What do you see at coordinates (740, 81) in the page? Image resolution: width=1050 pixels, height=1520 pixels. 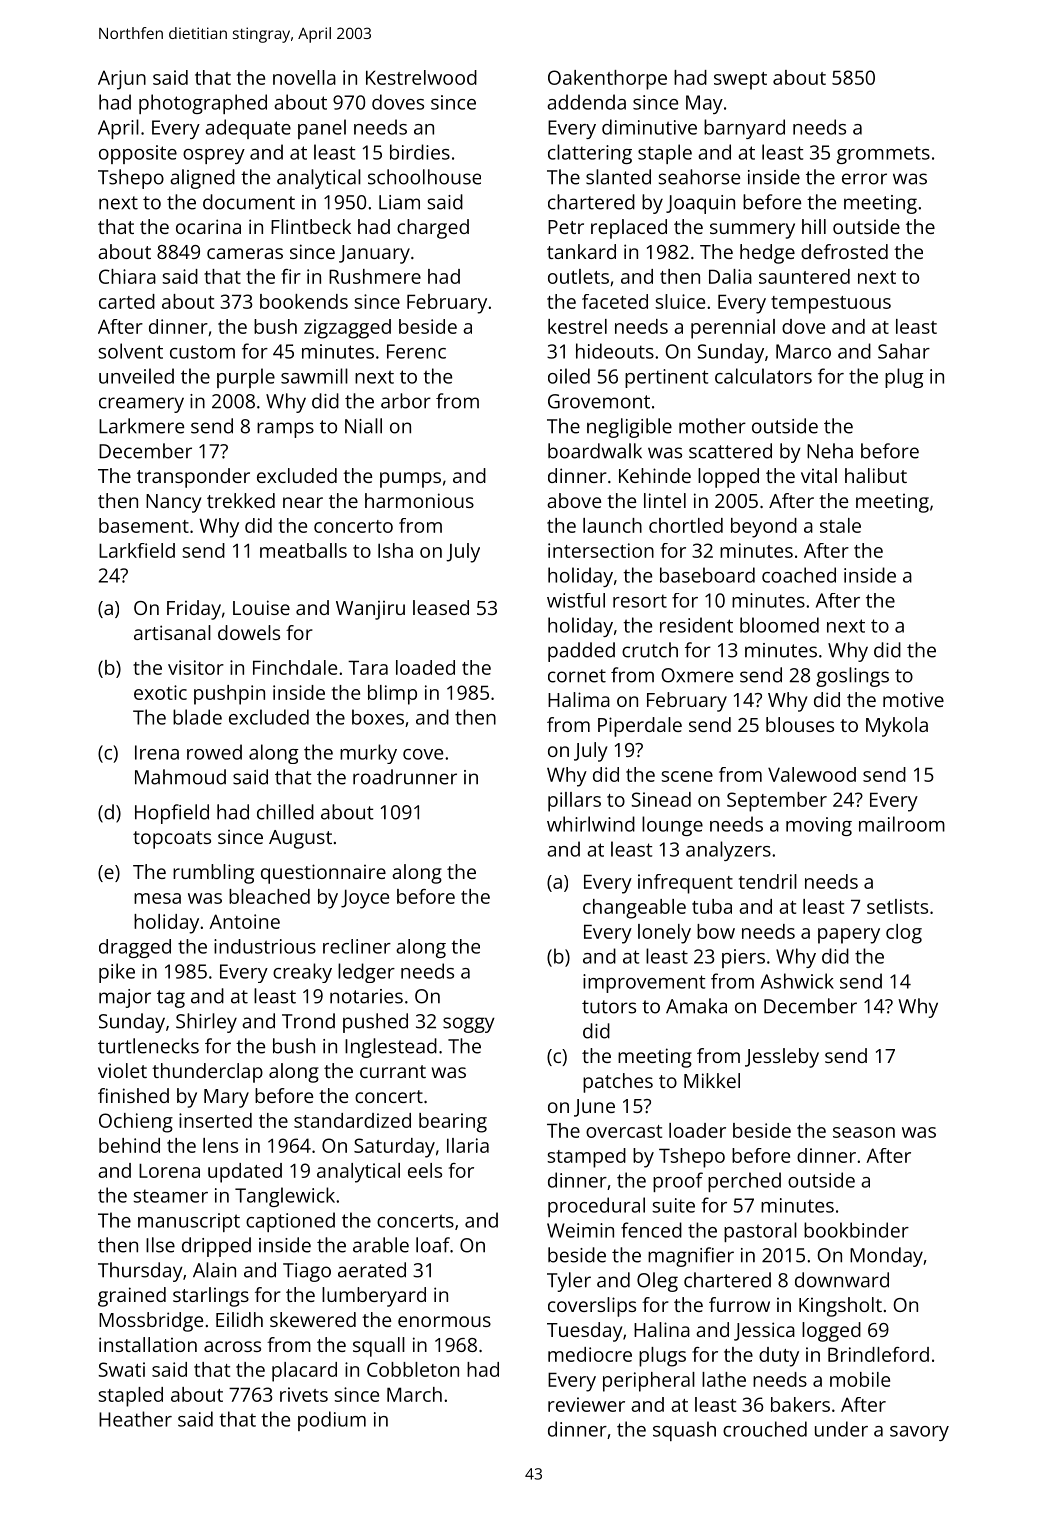 I see `swept` at bounding box center [740, 81].
